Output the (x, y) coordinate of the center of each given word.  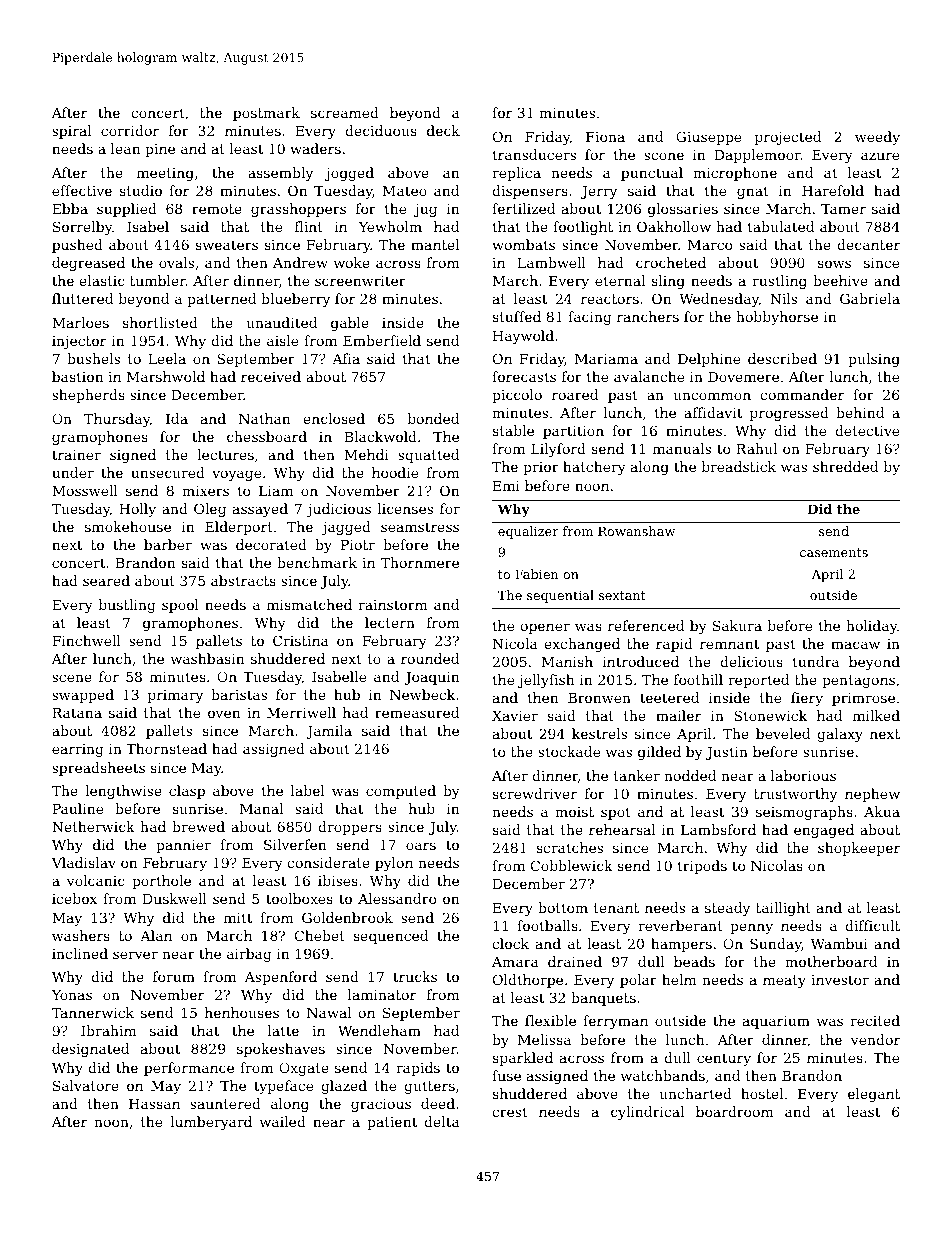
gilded (659, 753)
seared (106, 580)
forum (174, 976)
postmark (266, 114)
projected (788, 138)
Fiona (605, 137)
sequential (560, 596)
